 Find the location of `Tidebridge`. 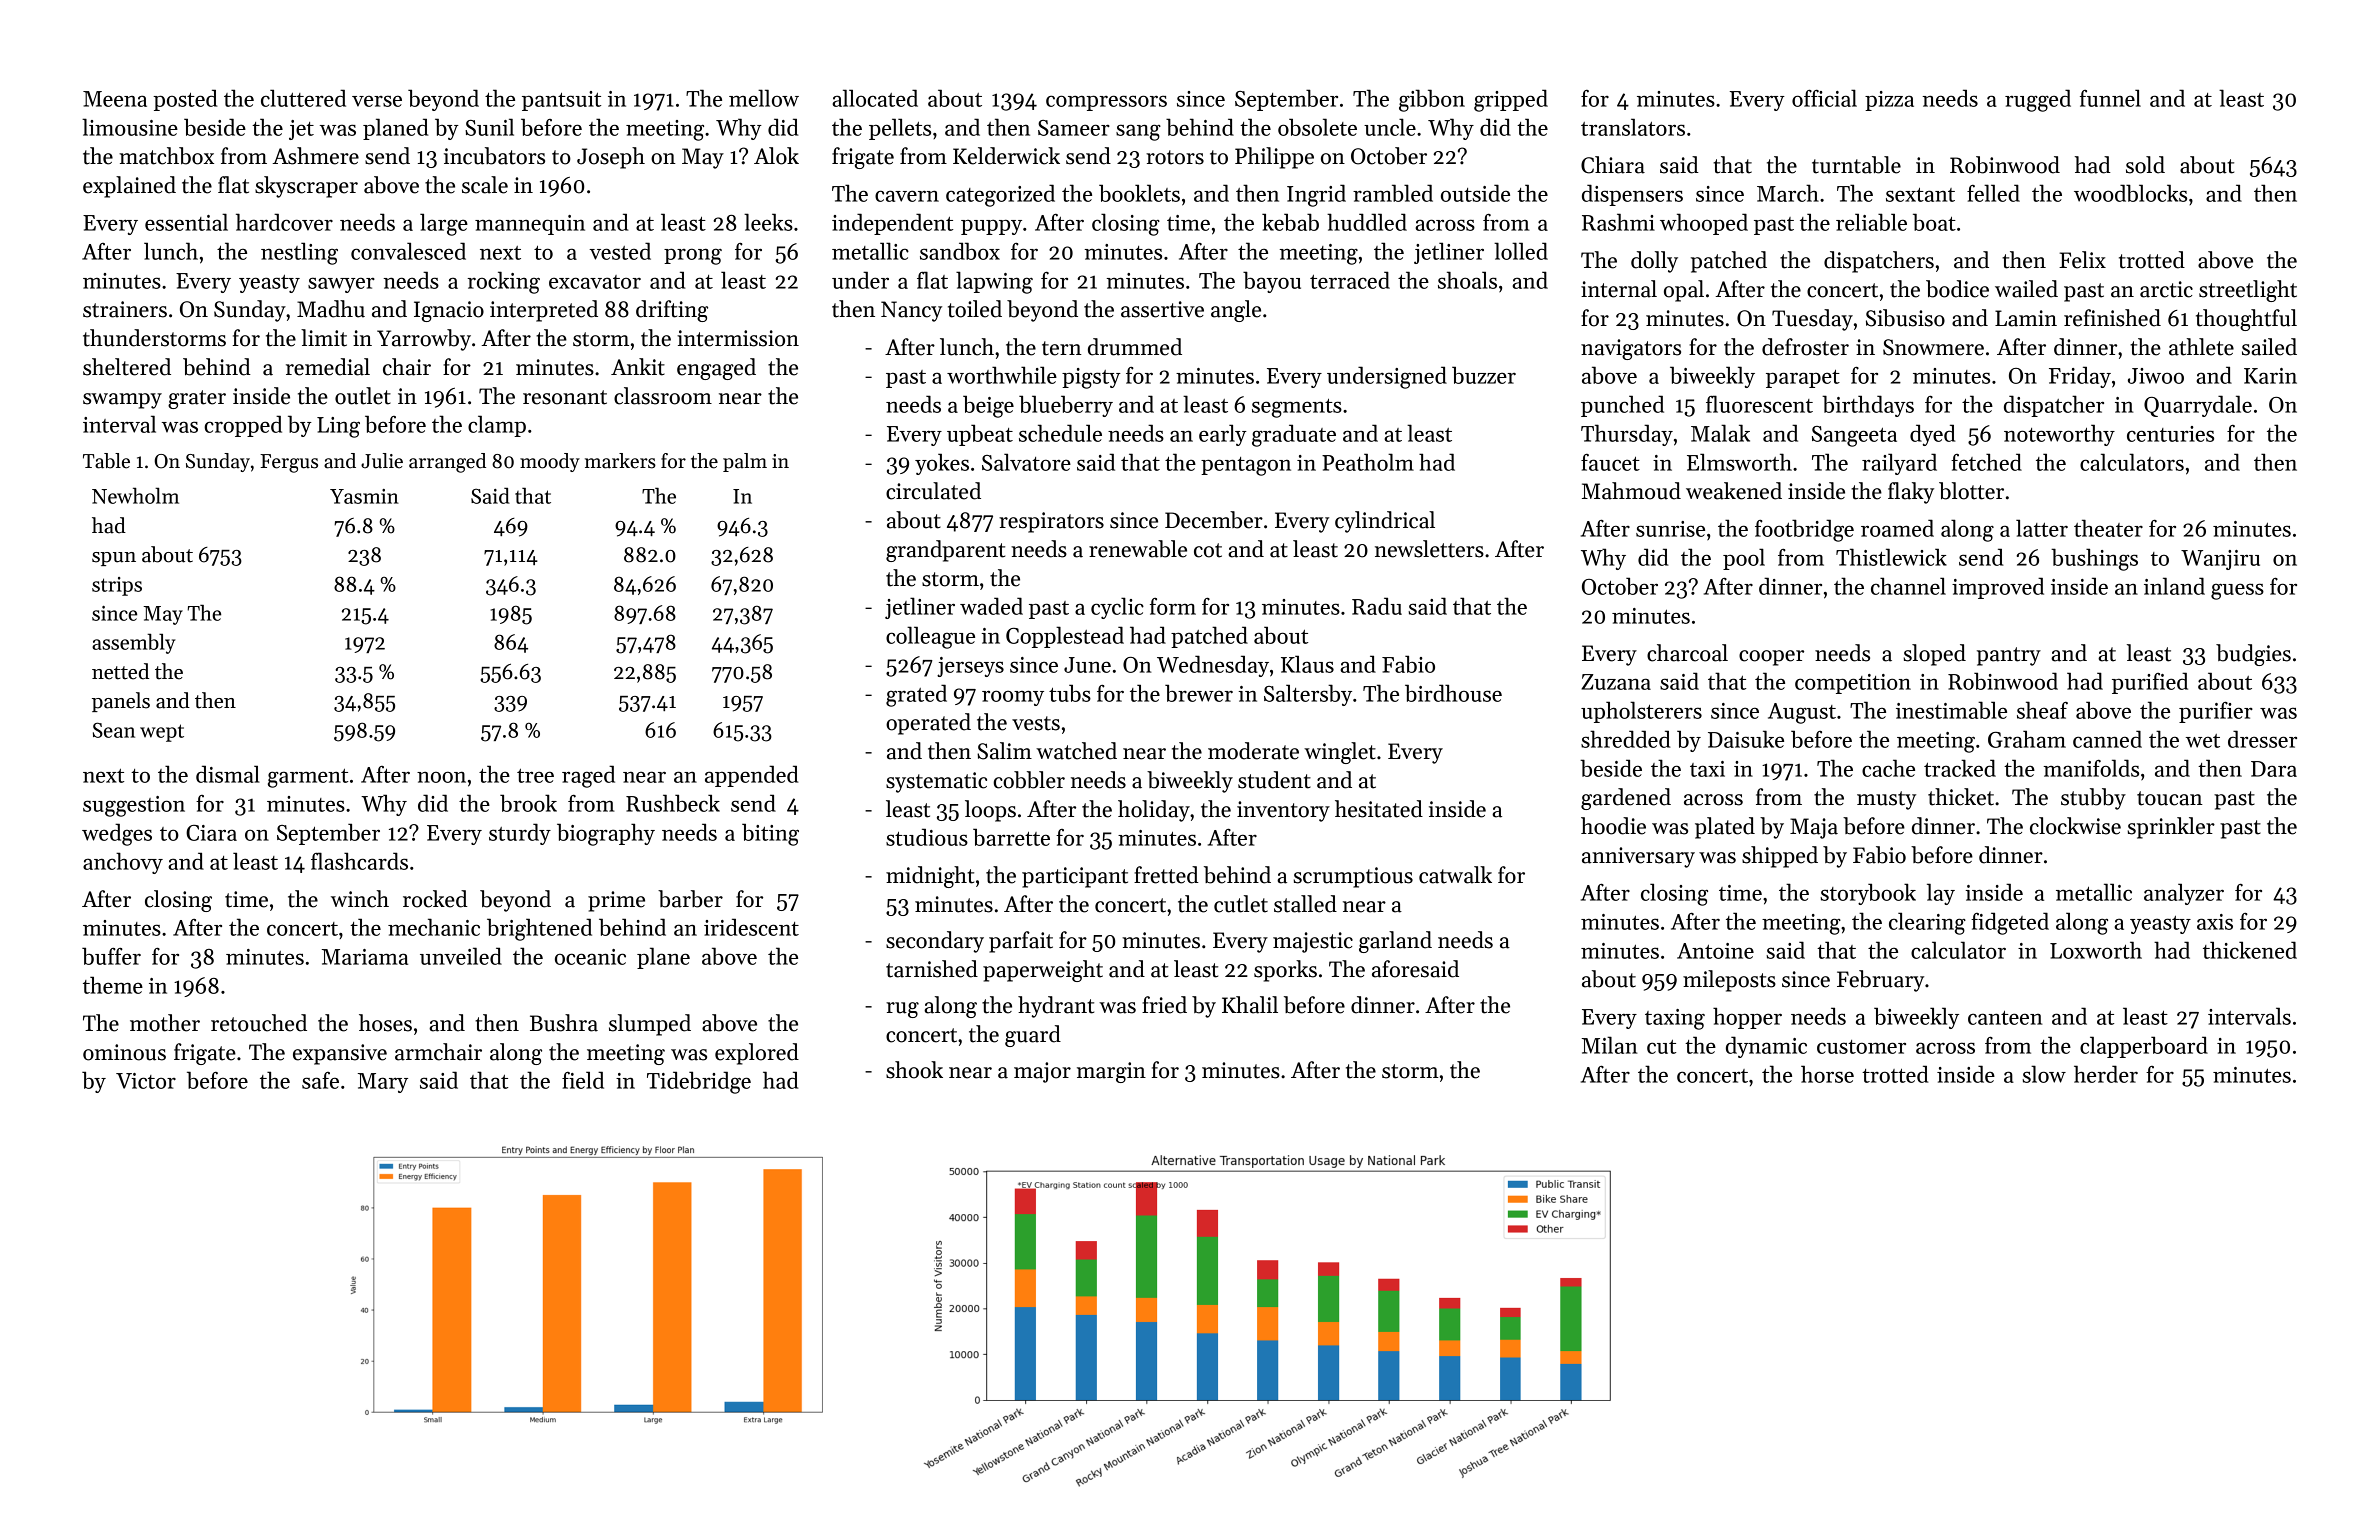

Tidebridge is located at coordinates (699, 1082).
